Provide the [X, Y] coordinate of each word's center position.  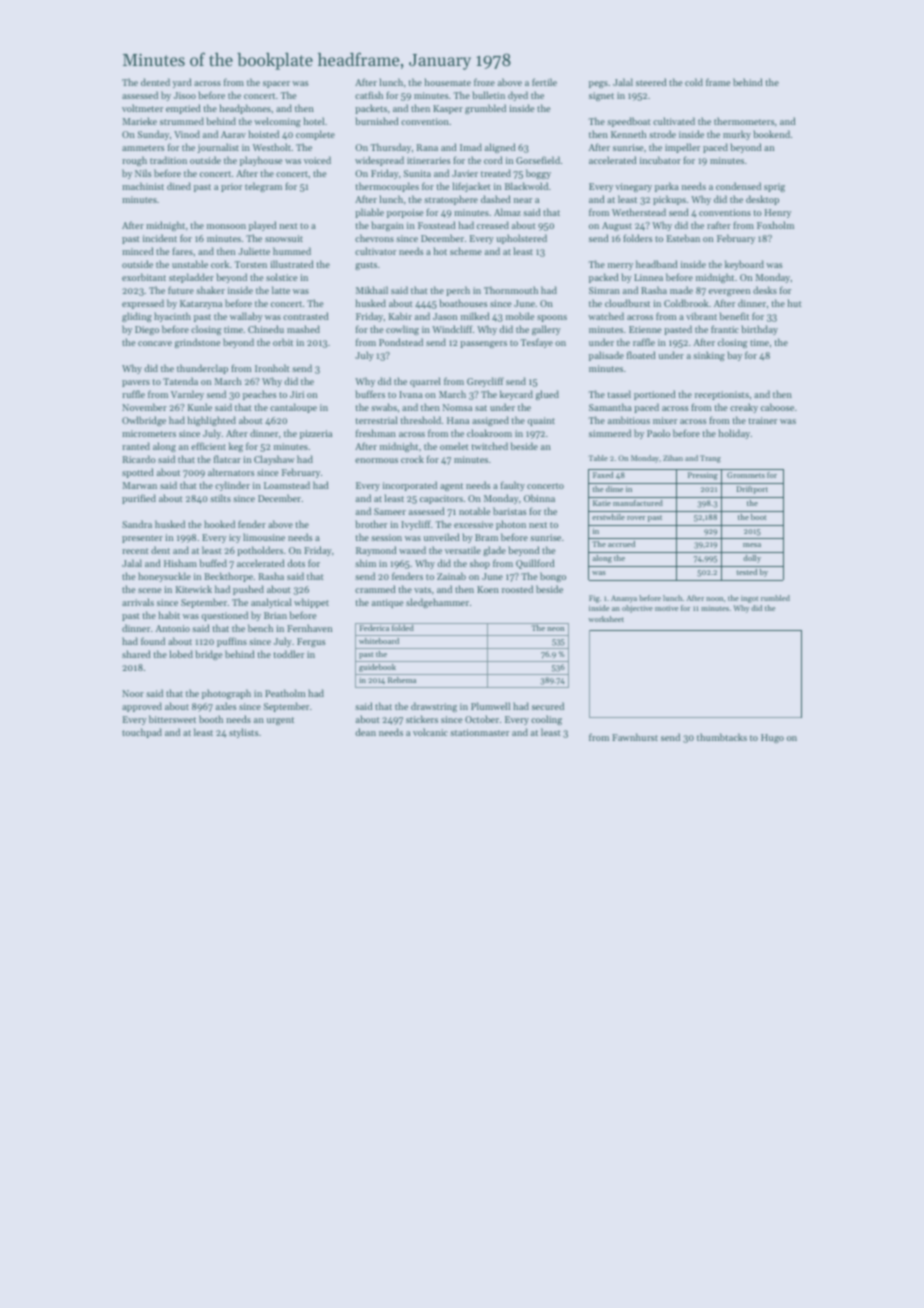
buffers [370, 394]
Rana [427, 147]
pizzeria [316, 434]
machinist [143, 186]
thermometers [744, 121]
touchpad [142, 733]
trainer [762, 420]
